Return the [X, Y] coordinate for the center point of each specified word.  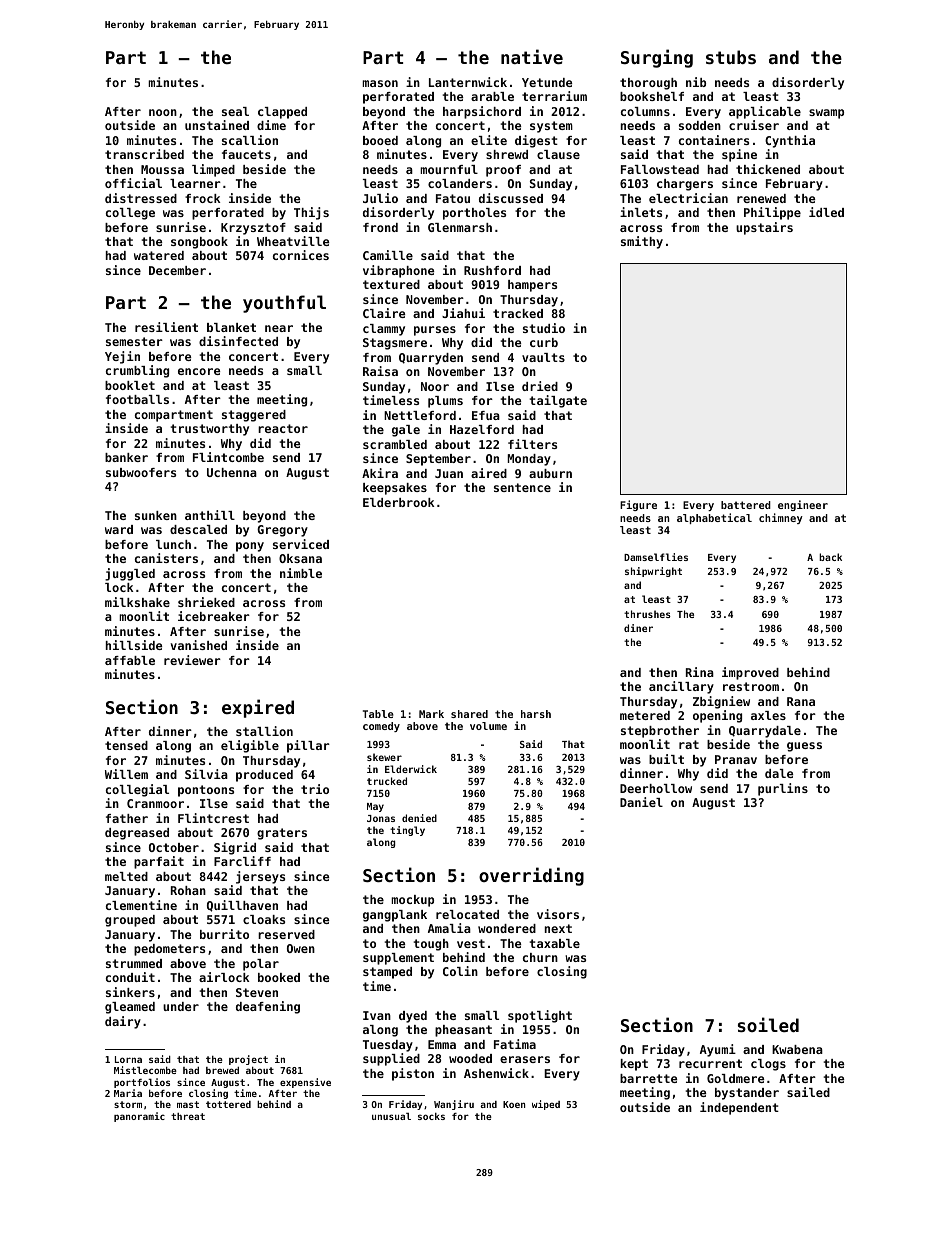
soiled [768, 1024]
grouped [130, 921]
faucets [246, 154]
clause [558, 154]
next [558, 928]
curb [544, 342]
